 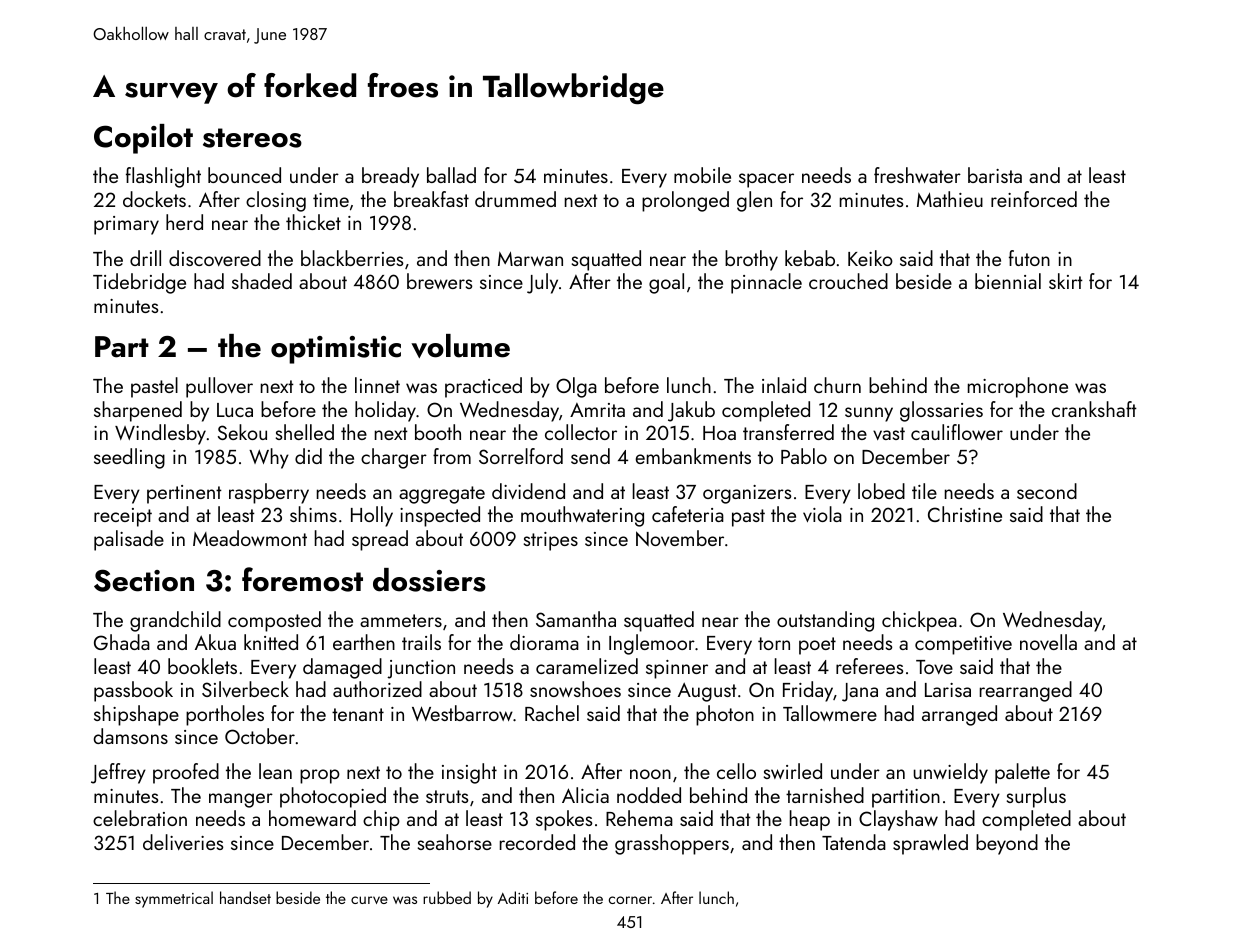 What do you see at coordinates (269, 493) in the screenshot?
I see `raspberry` at bounding box center [269, 493].
